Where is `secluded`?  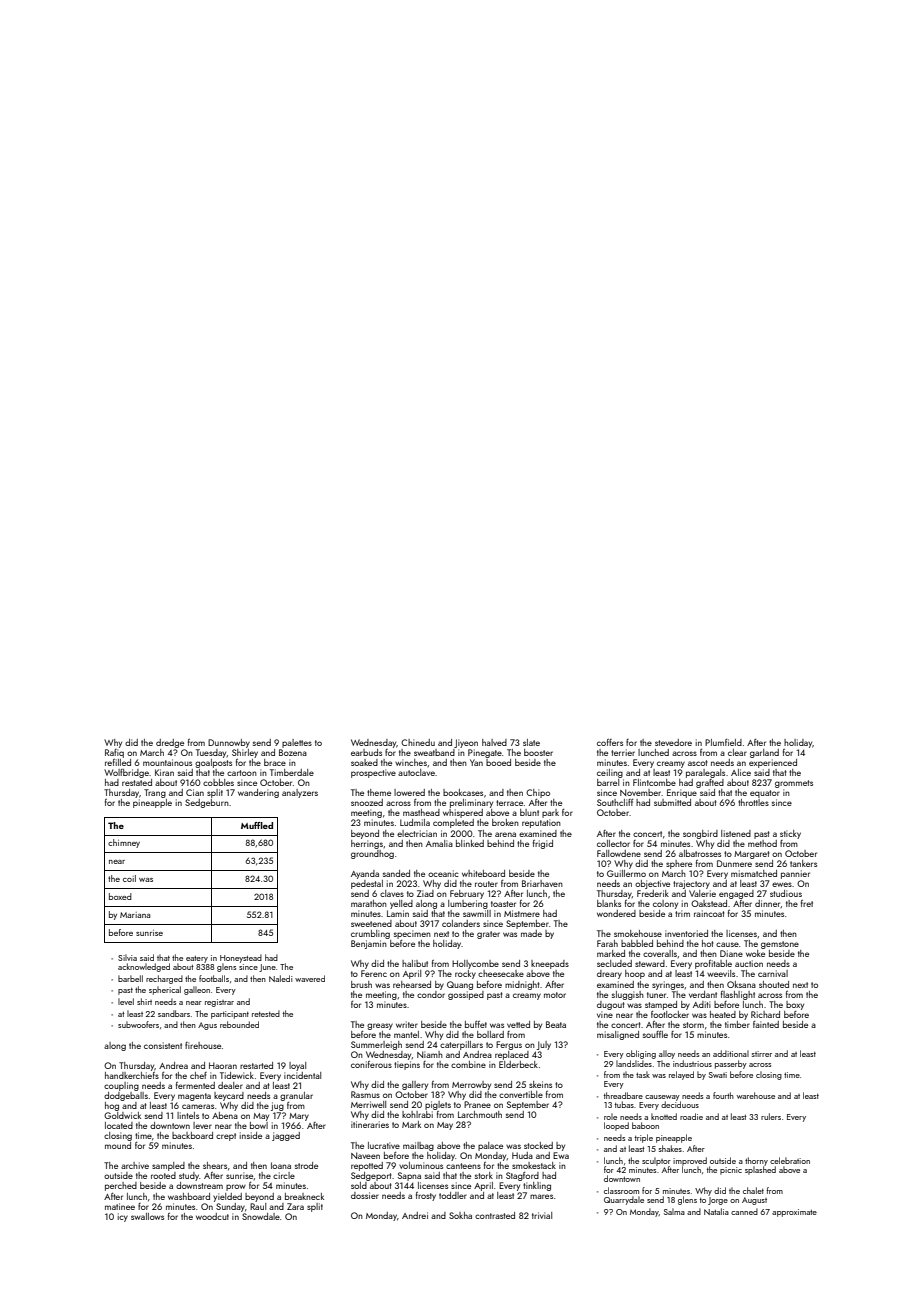 secluded is located at coordinates (614, 963).
